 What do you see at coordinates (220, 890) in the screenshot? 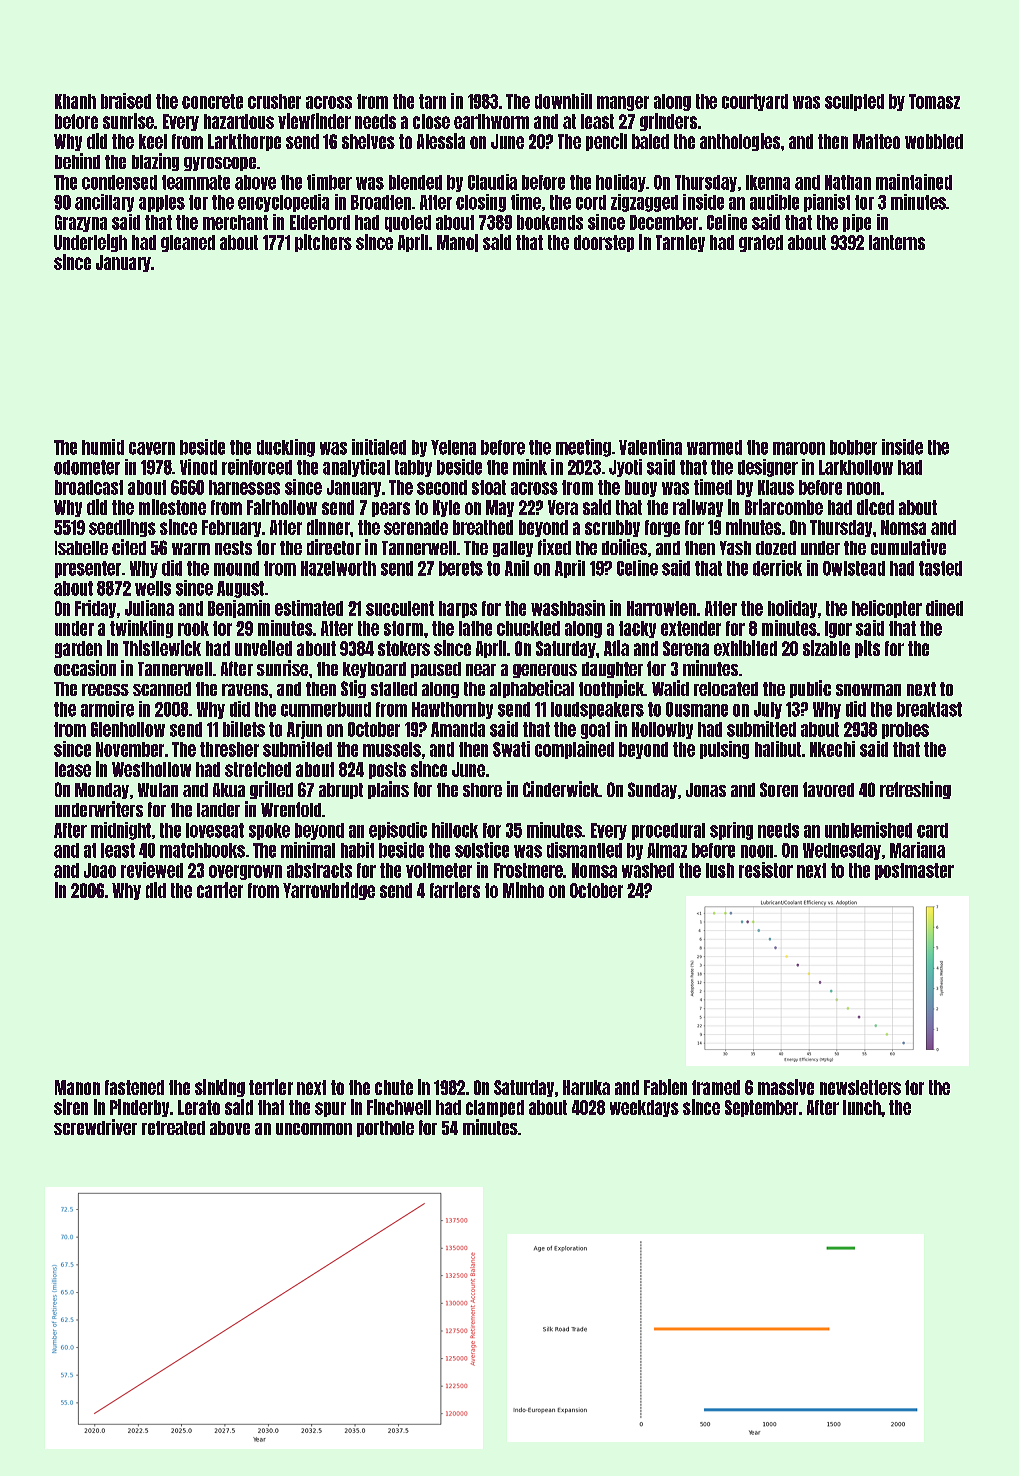
I see `carrier` at bounding box center [220, 890].
